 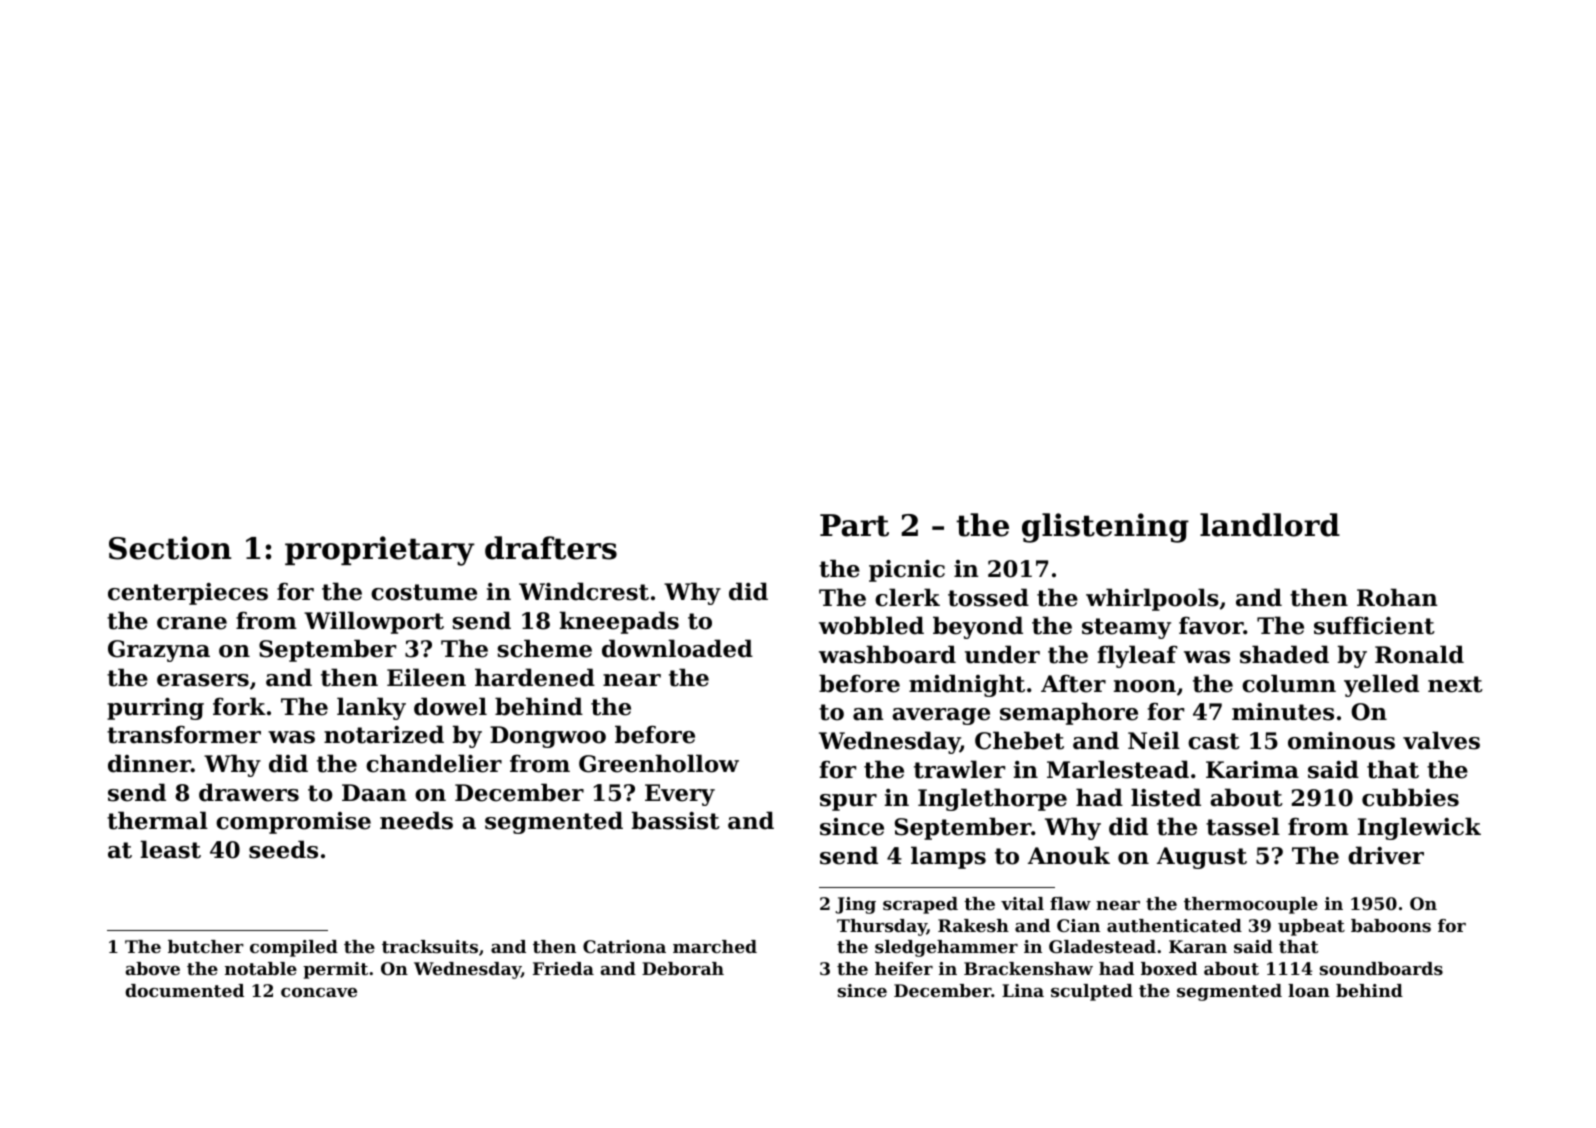 What do you see at coordinates (854, 525) in the image?
I see `Part` at bounding box center [854, 525].
